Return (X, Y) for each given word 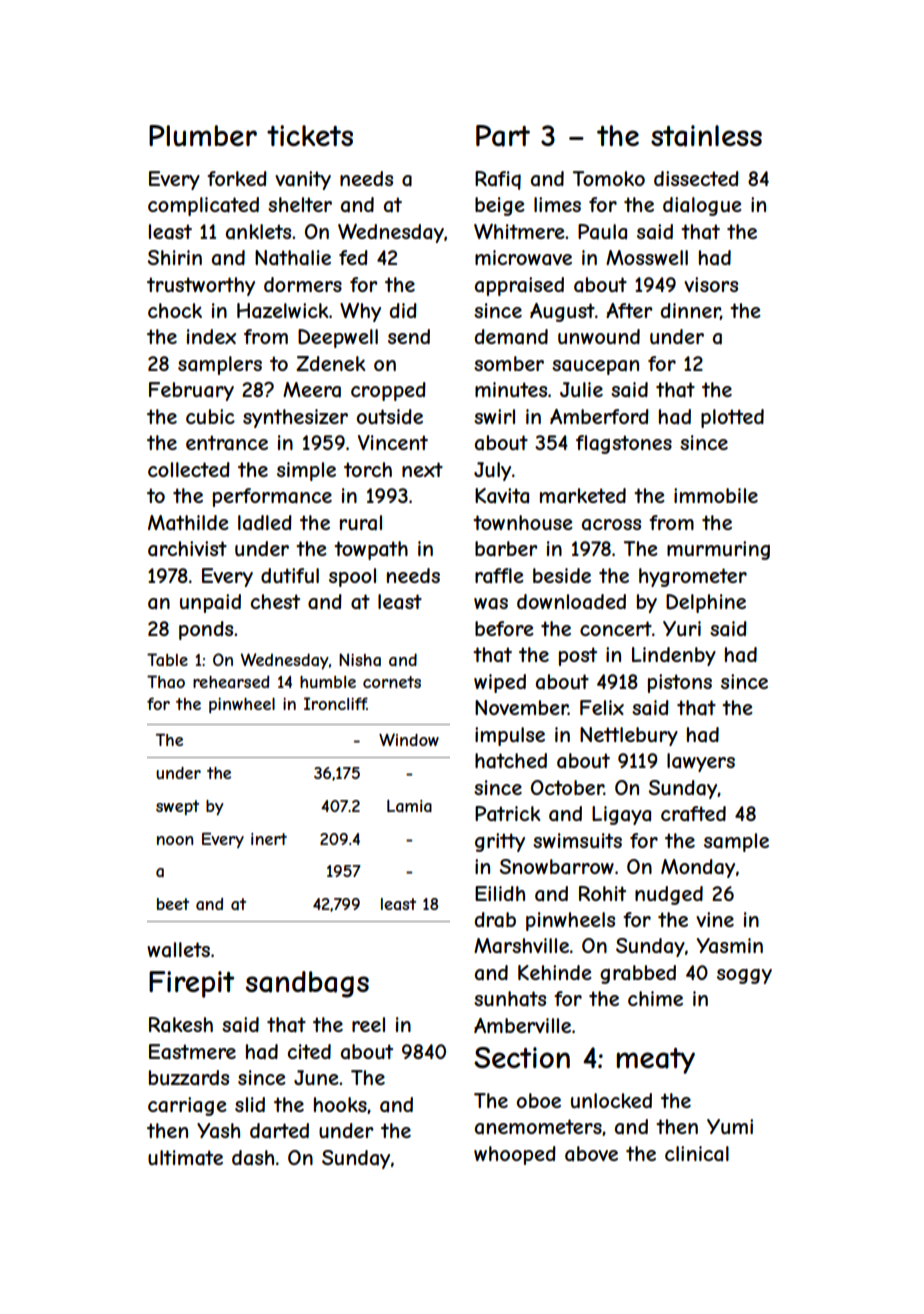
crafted (693, 813)
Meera (312, 390)
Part (503, 136)
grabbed (638, 974)
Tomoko (609, 178)
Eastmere (192, 1052)
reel (368, 1024)
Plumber (203, 136)
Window (409, 739)
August (562, 312)
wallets (178, 950)
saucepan (595, 367)
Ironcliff (335, 703)
